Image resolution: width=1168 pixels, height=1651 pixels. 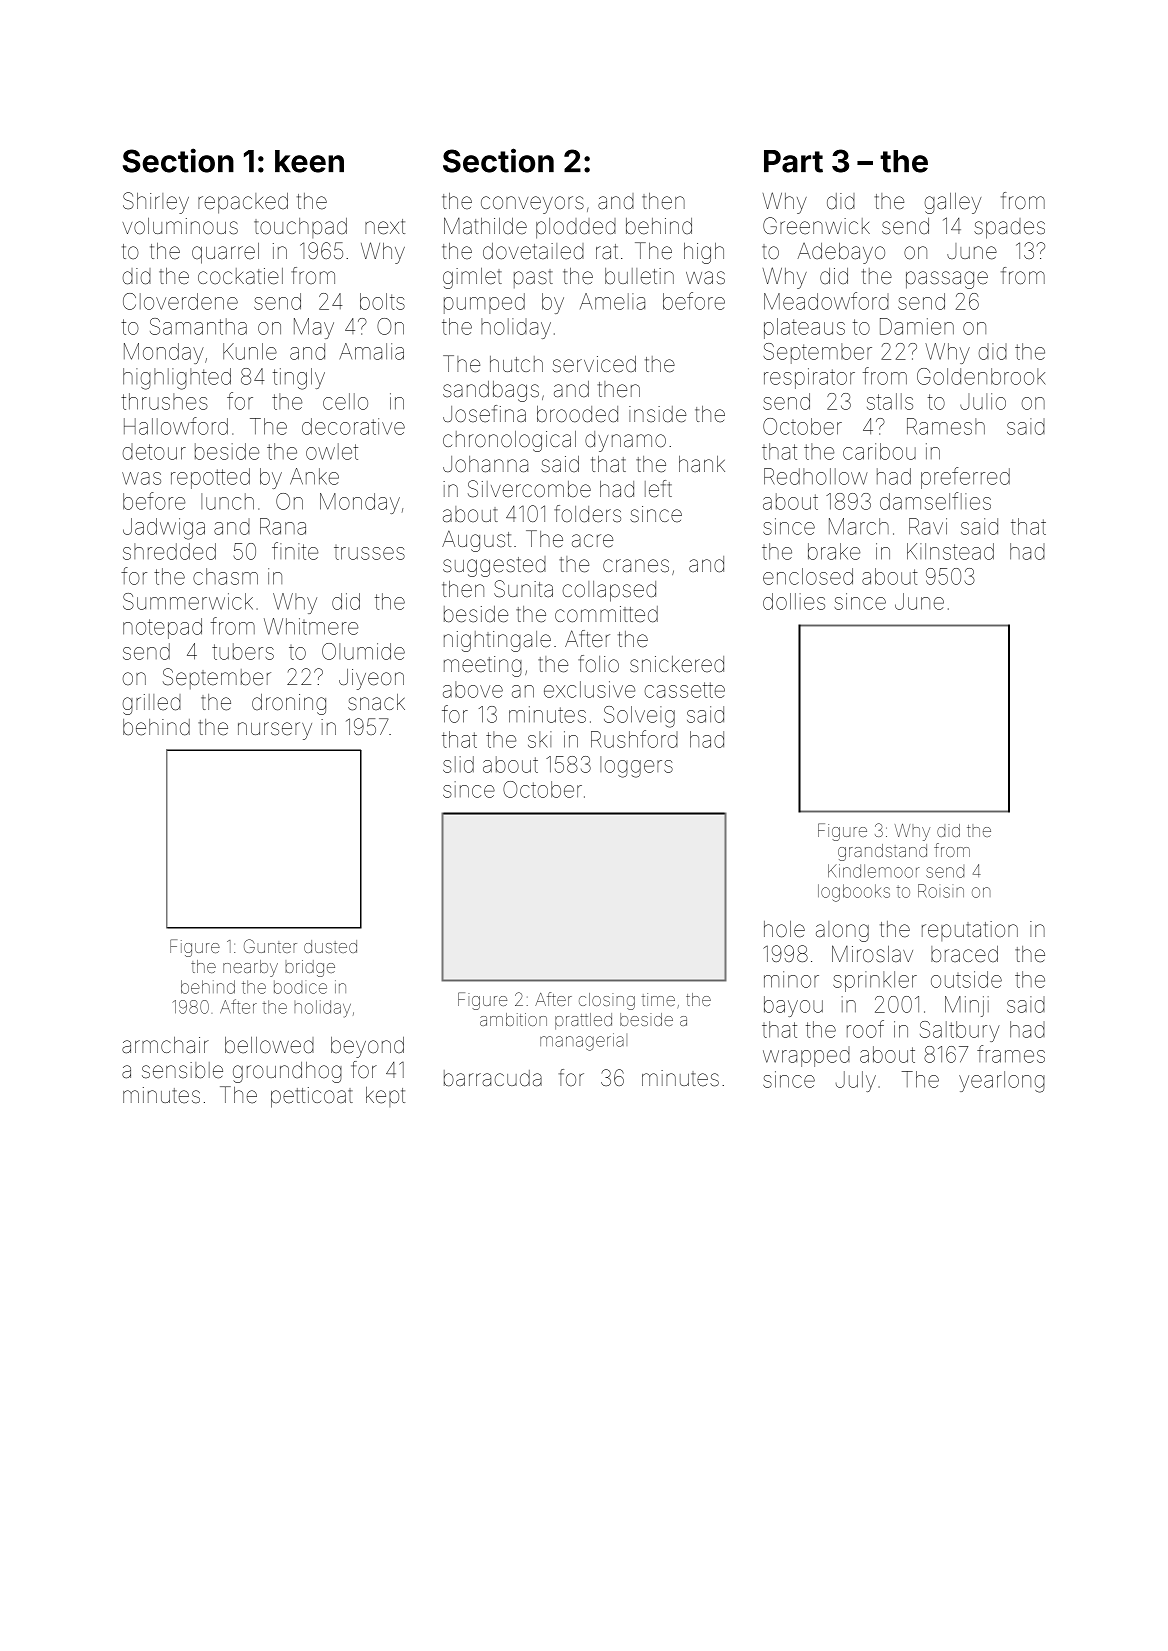 I want to click on sensible, so click(x=182, y=1070).
